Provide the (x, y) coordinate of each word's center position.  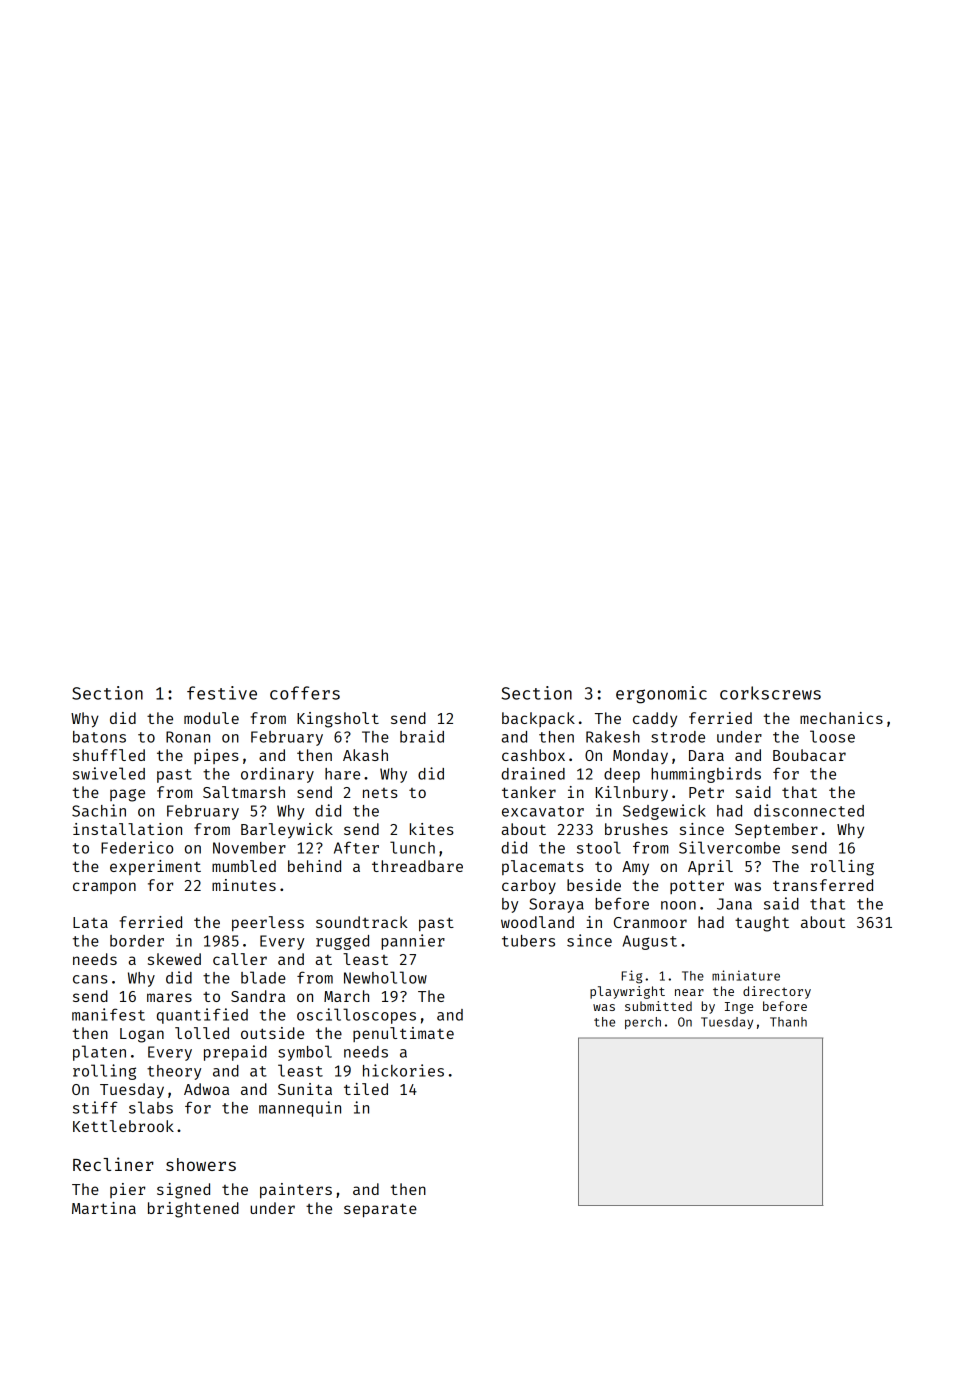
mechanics (841, 718)
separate (380, 1210)
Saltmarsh (244, 792)
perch (643, 1023)
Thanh (788, 1022)
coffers (305, 693)
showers (201, 1164)
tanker (529, 792)
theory (174, 1072)
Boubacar (809, 755)
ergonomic (661, 695)
